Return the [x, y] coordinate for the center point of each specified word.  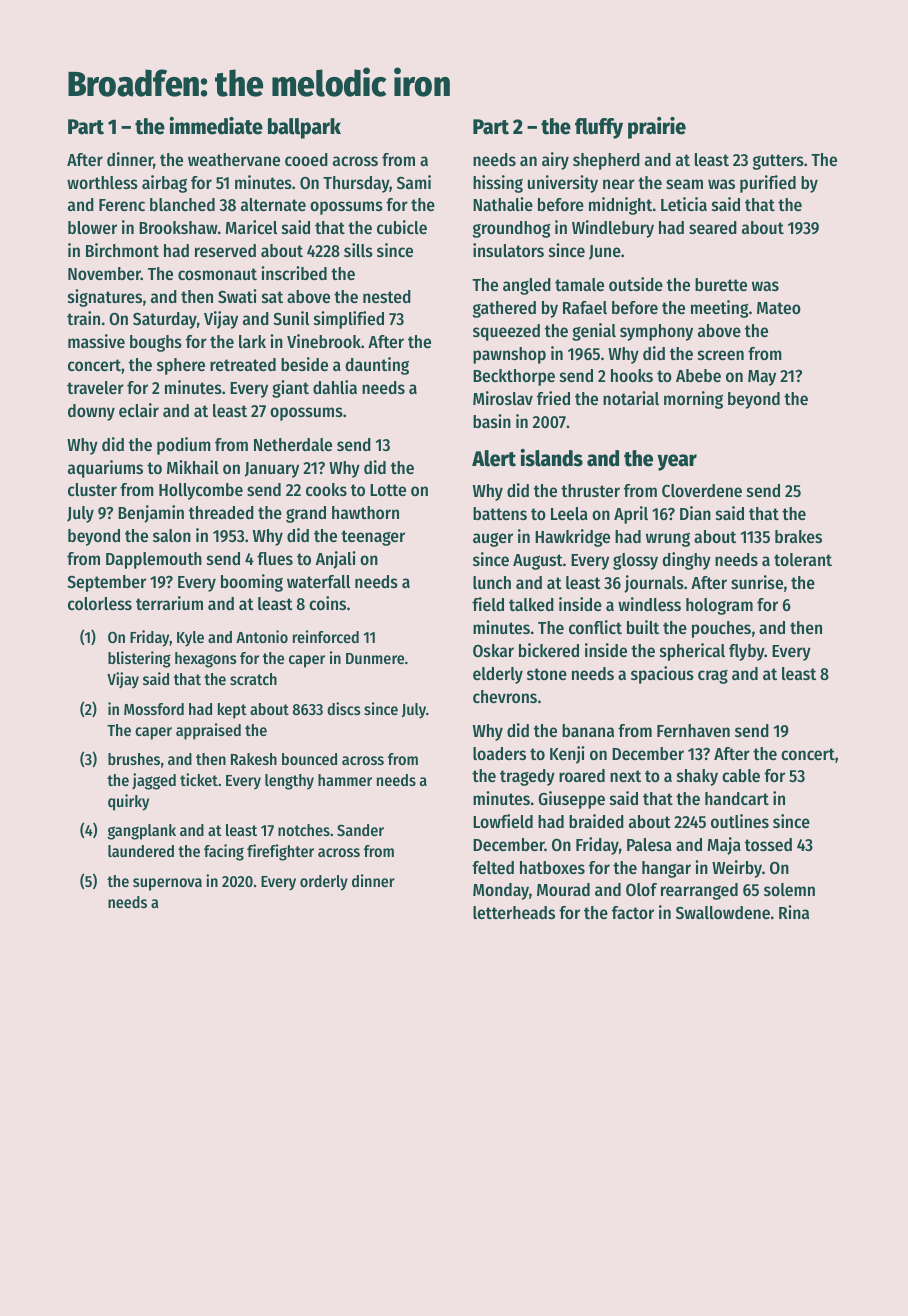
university [563, 184]
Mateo [779, 308]
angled [527, 286]
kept [232, 711]
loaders [499, 753]
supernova [167, 884]
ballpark [304, 128]
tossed [768, 844]
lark [252, 341]
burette [721, 284]
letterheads [514, 912]
